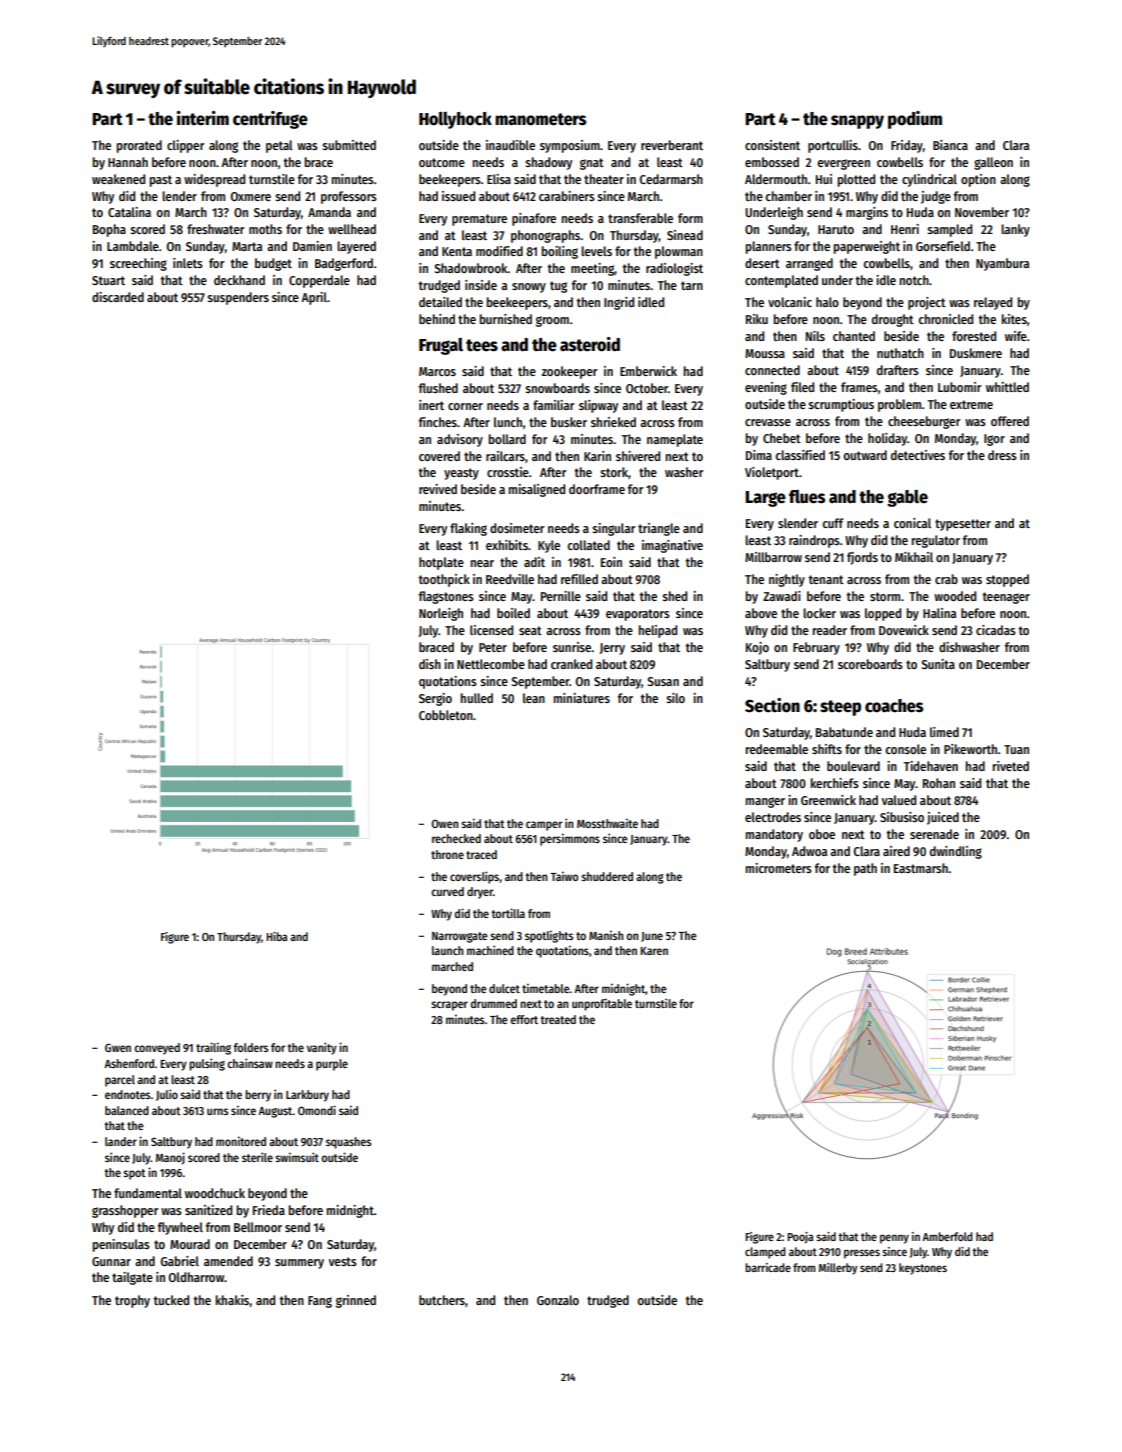 The height and width of the image is (1452, 1122). Describe the element at coordinates (768, 1267) in the image. I see `barricade` at that location.
